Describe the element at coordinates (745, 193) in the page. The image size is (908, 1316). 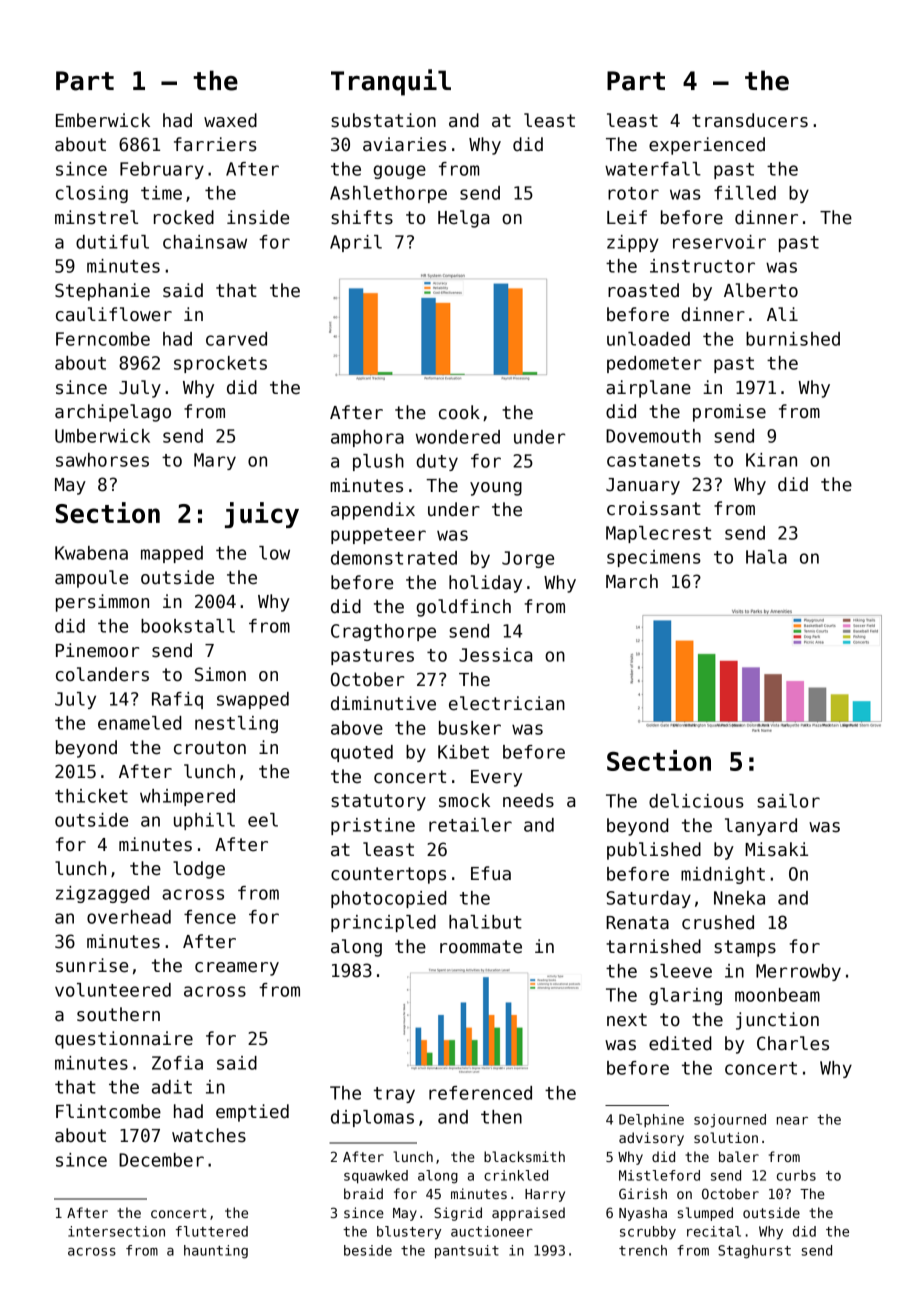
I see `filled` at that location.
